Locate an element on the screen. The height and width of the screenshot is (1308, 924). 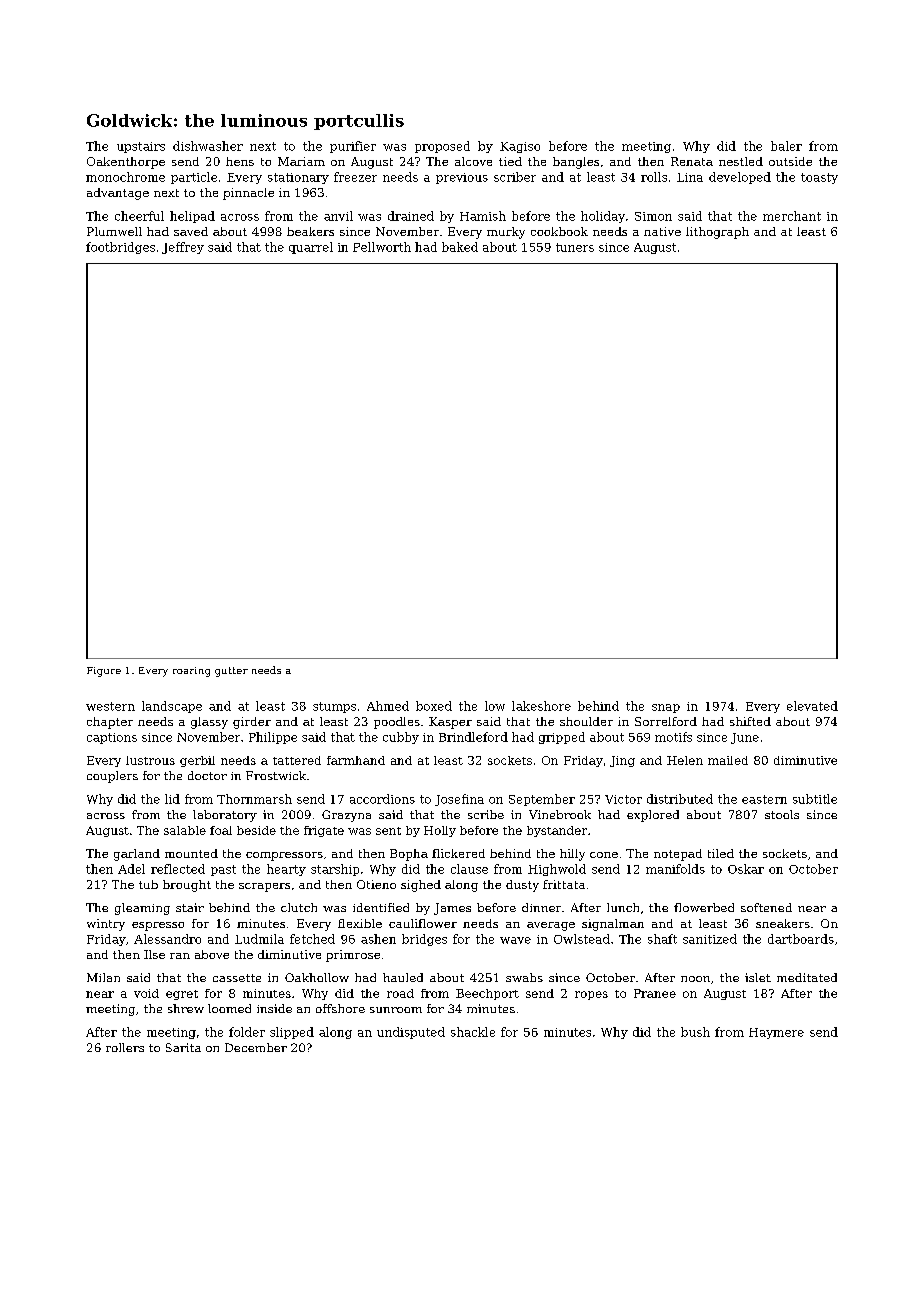
roaring is located at coordinates (191, 672).
